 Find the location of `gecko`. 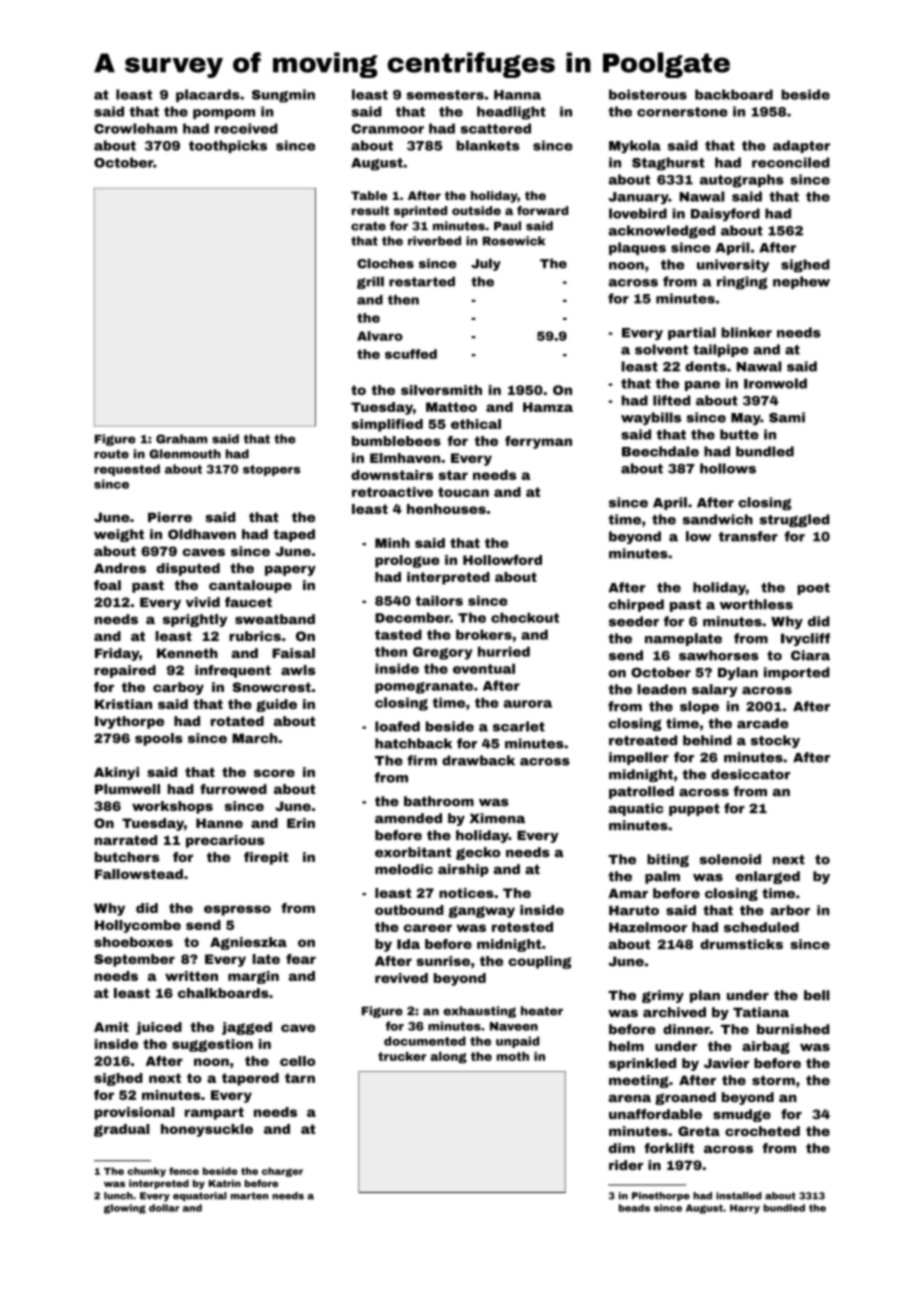

gecko is located at coordinates (478, 853).
